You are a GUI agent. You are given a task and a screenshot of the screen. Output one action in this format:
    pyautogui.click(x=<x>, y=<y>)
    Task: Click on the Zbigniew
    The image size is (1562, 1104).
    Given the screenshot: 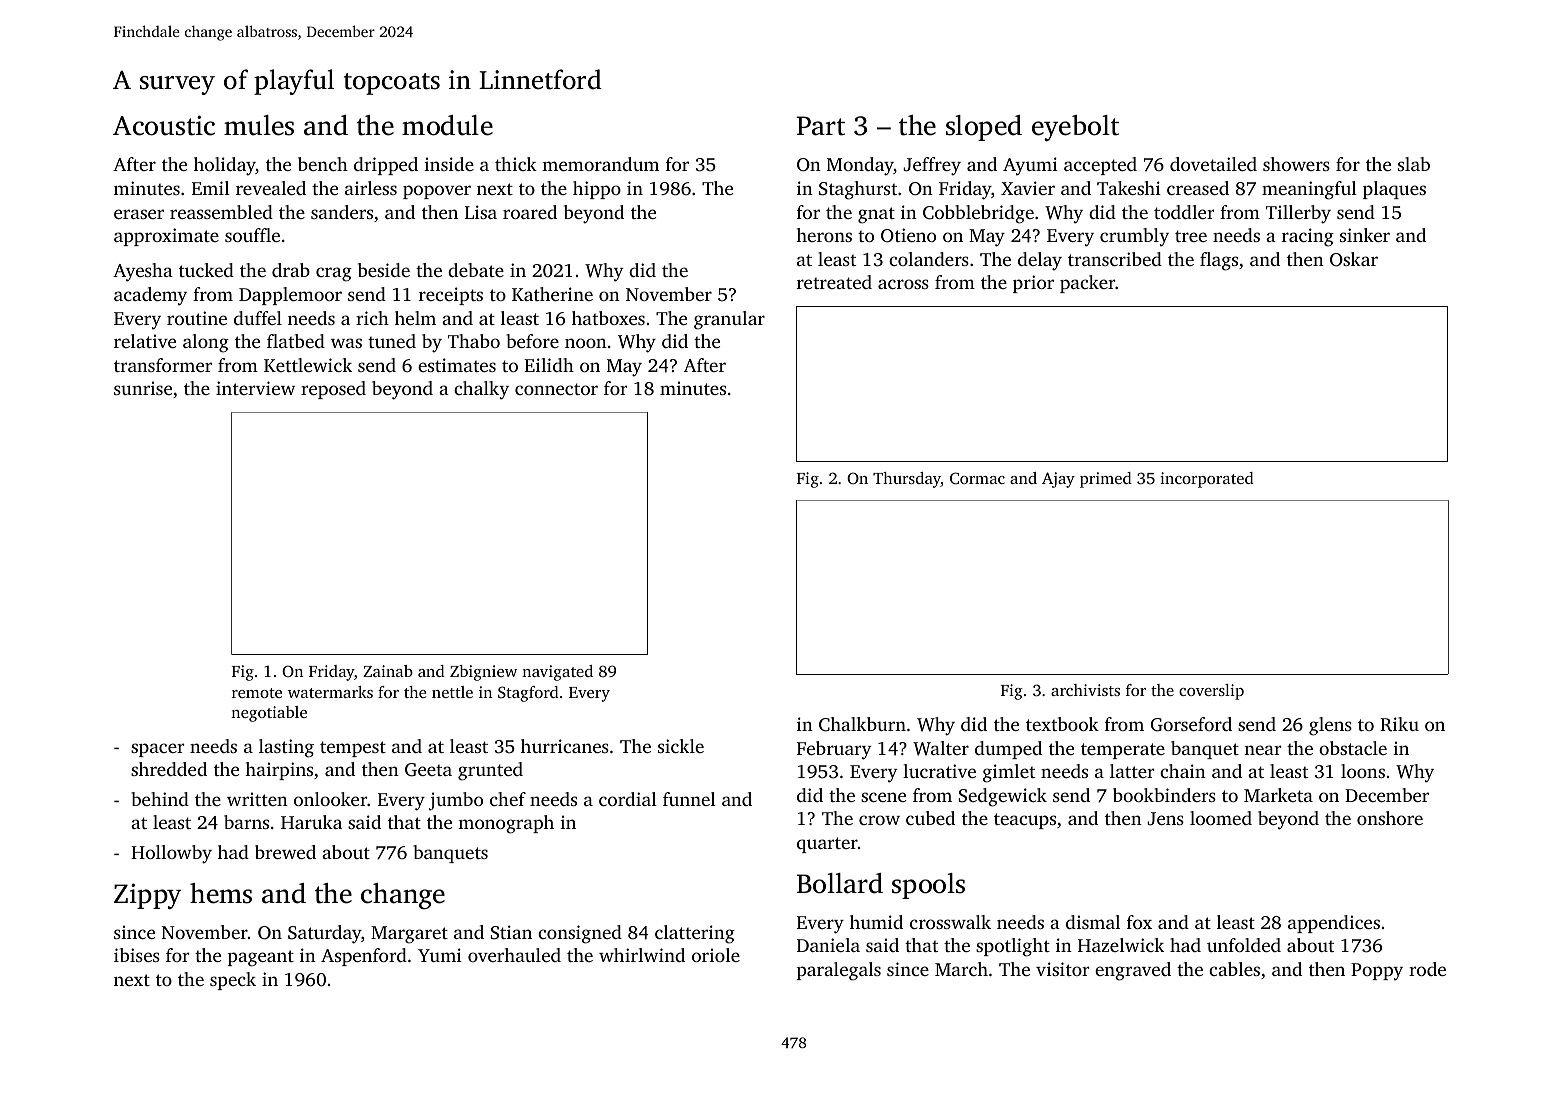 What is the action you would take?
    pyautogui.click(x=483, y=673)
